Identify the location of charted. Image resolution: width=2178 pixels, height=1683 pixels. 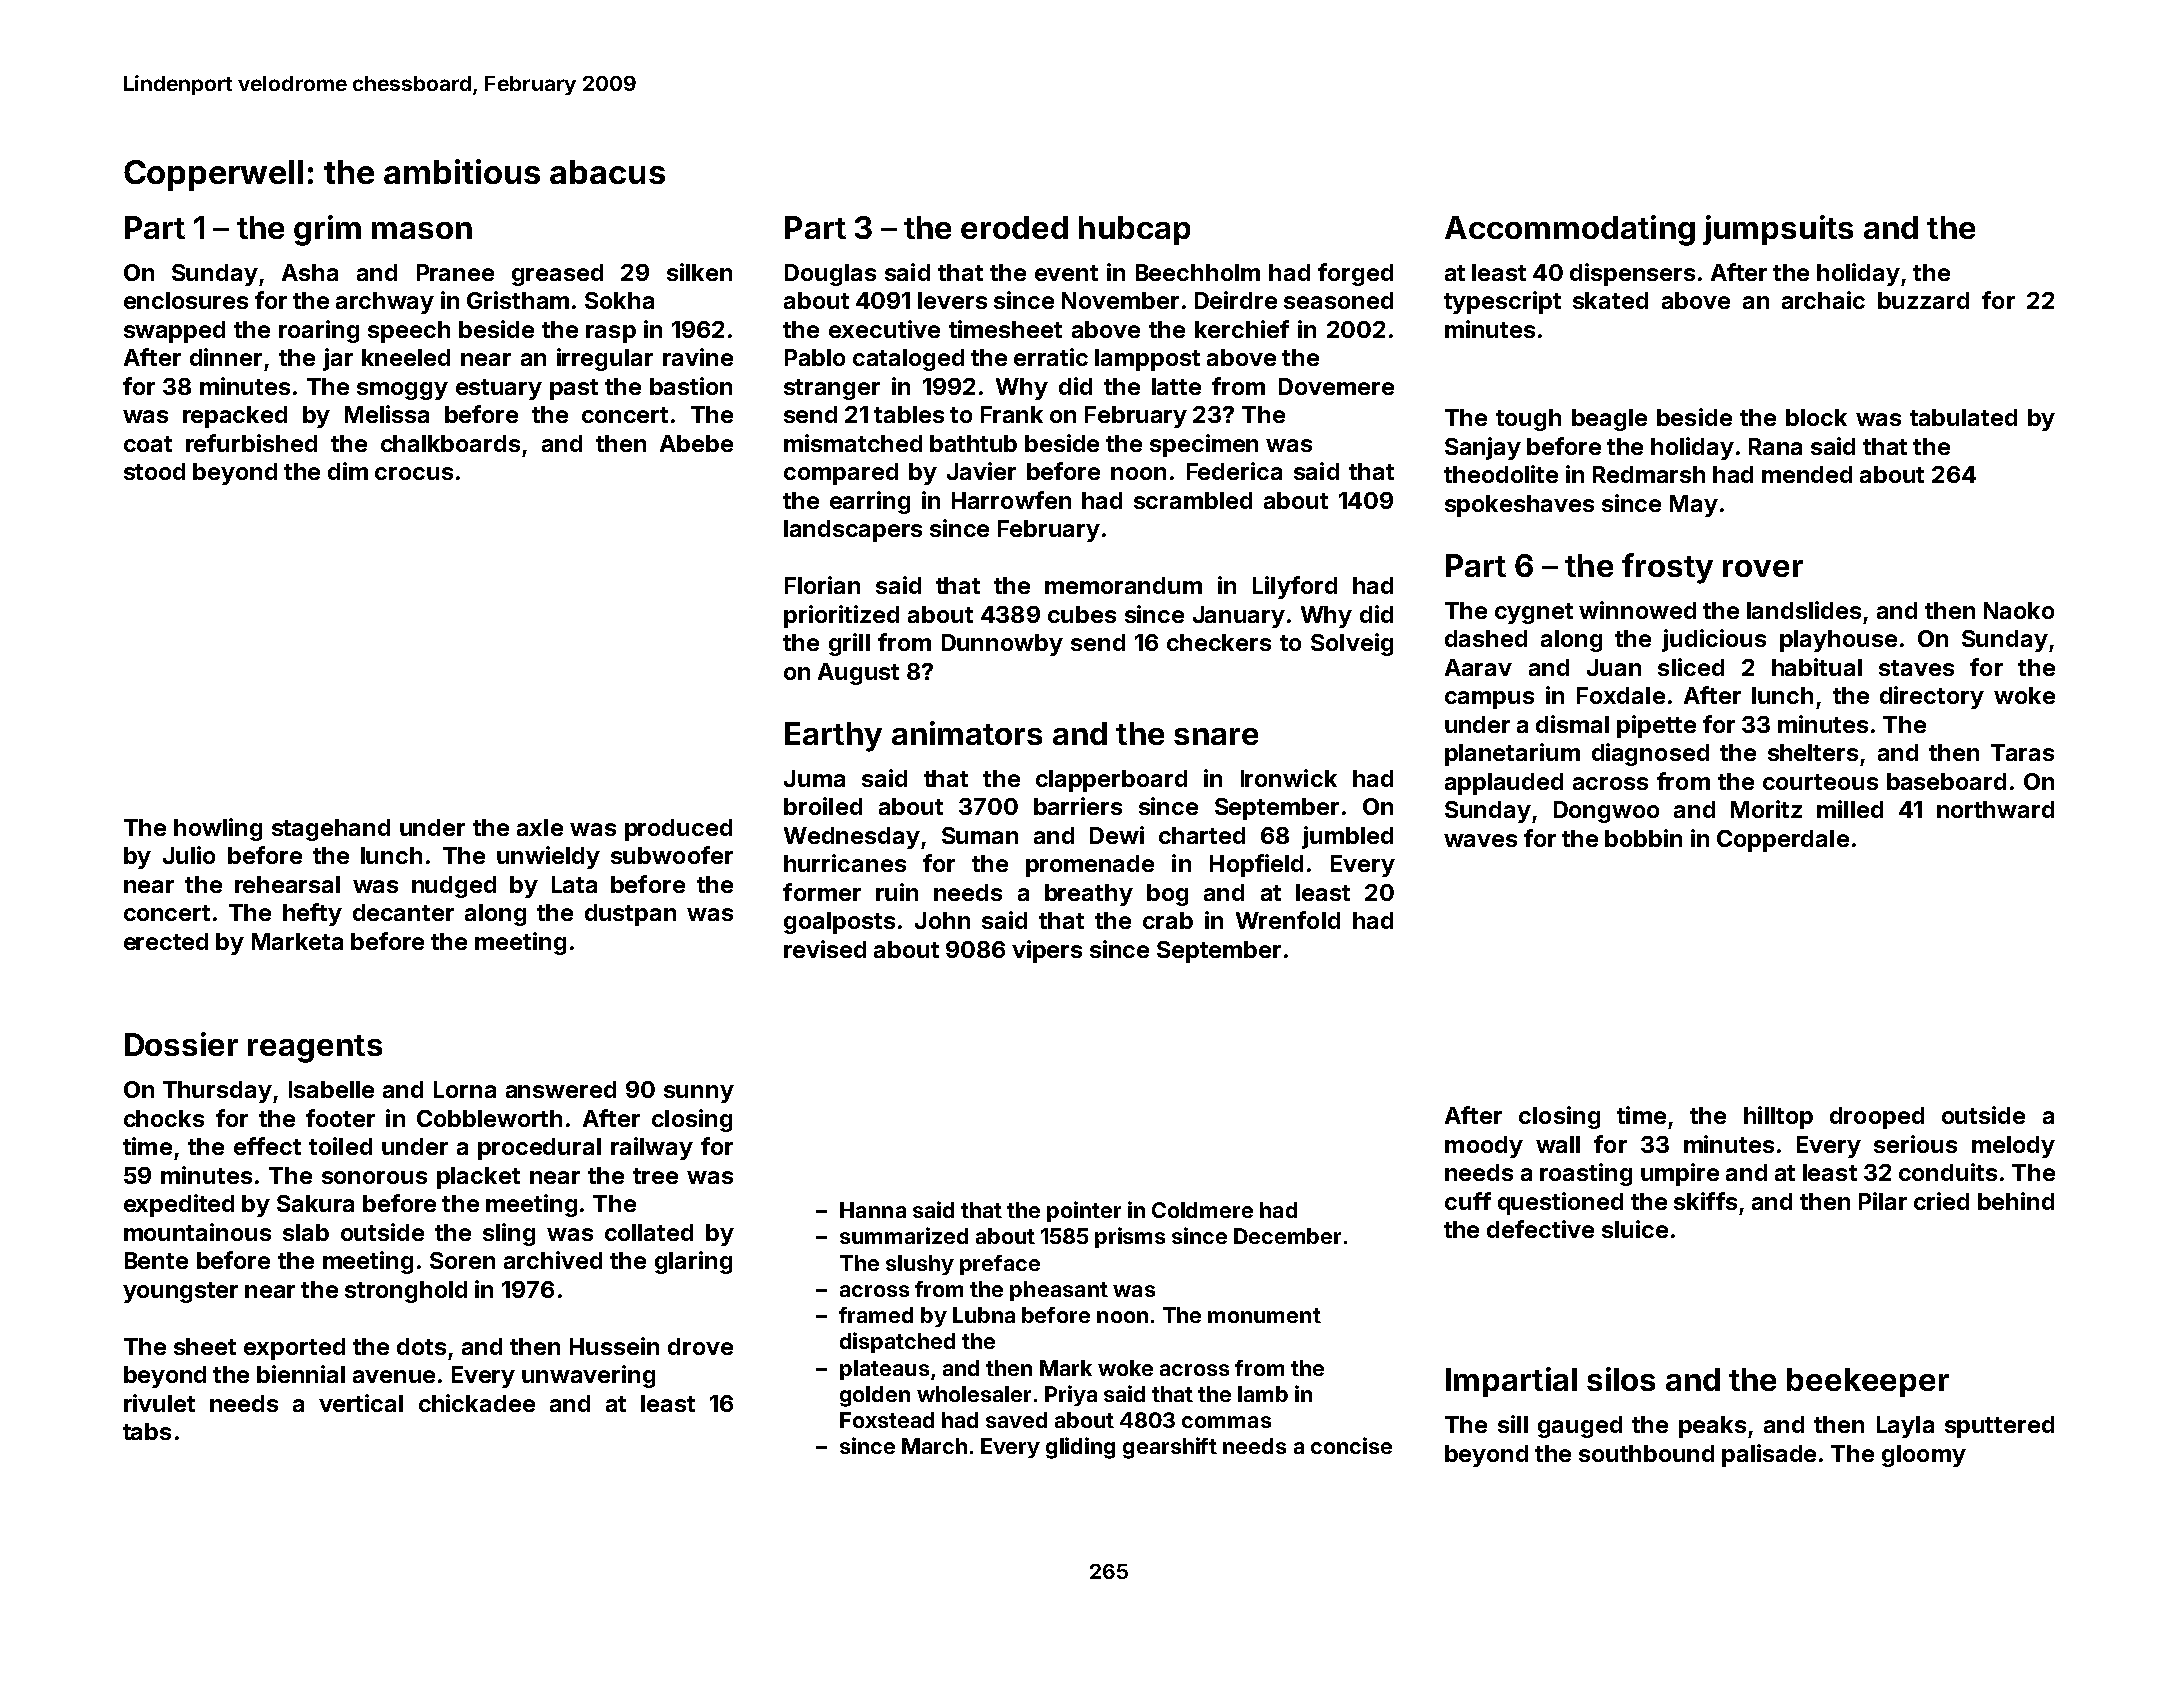
(1202, 835).
